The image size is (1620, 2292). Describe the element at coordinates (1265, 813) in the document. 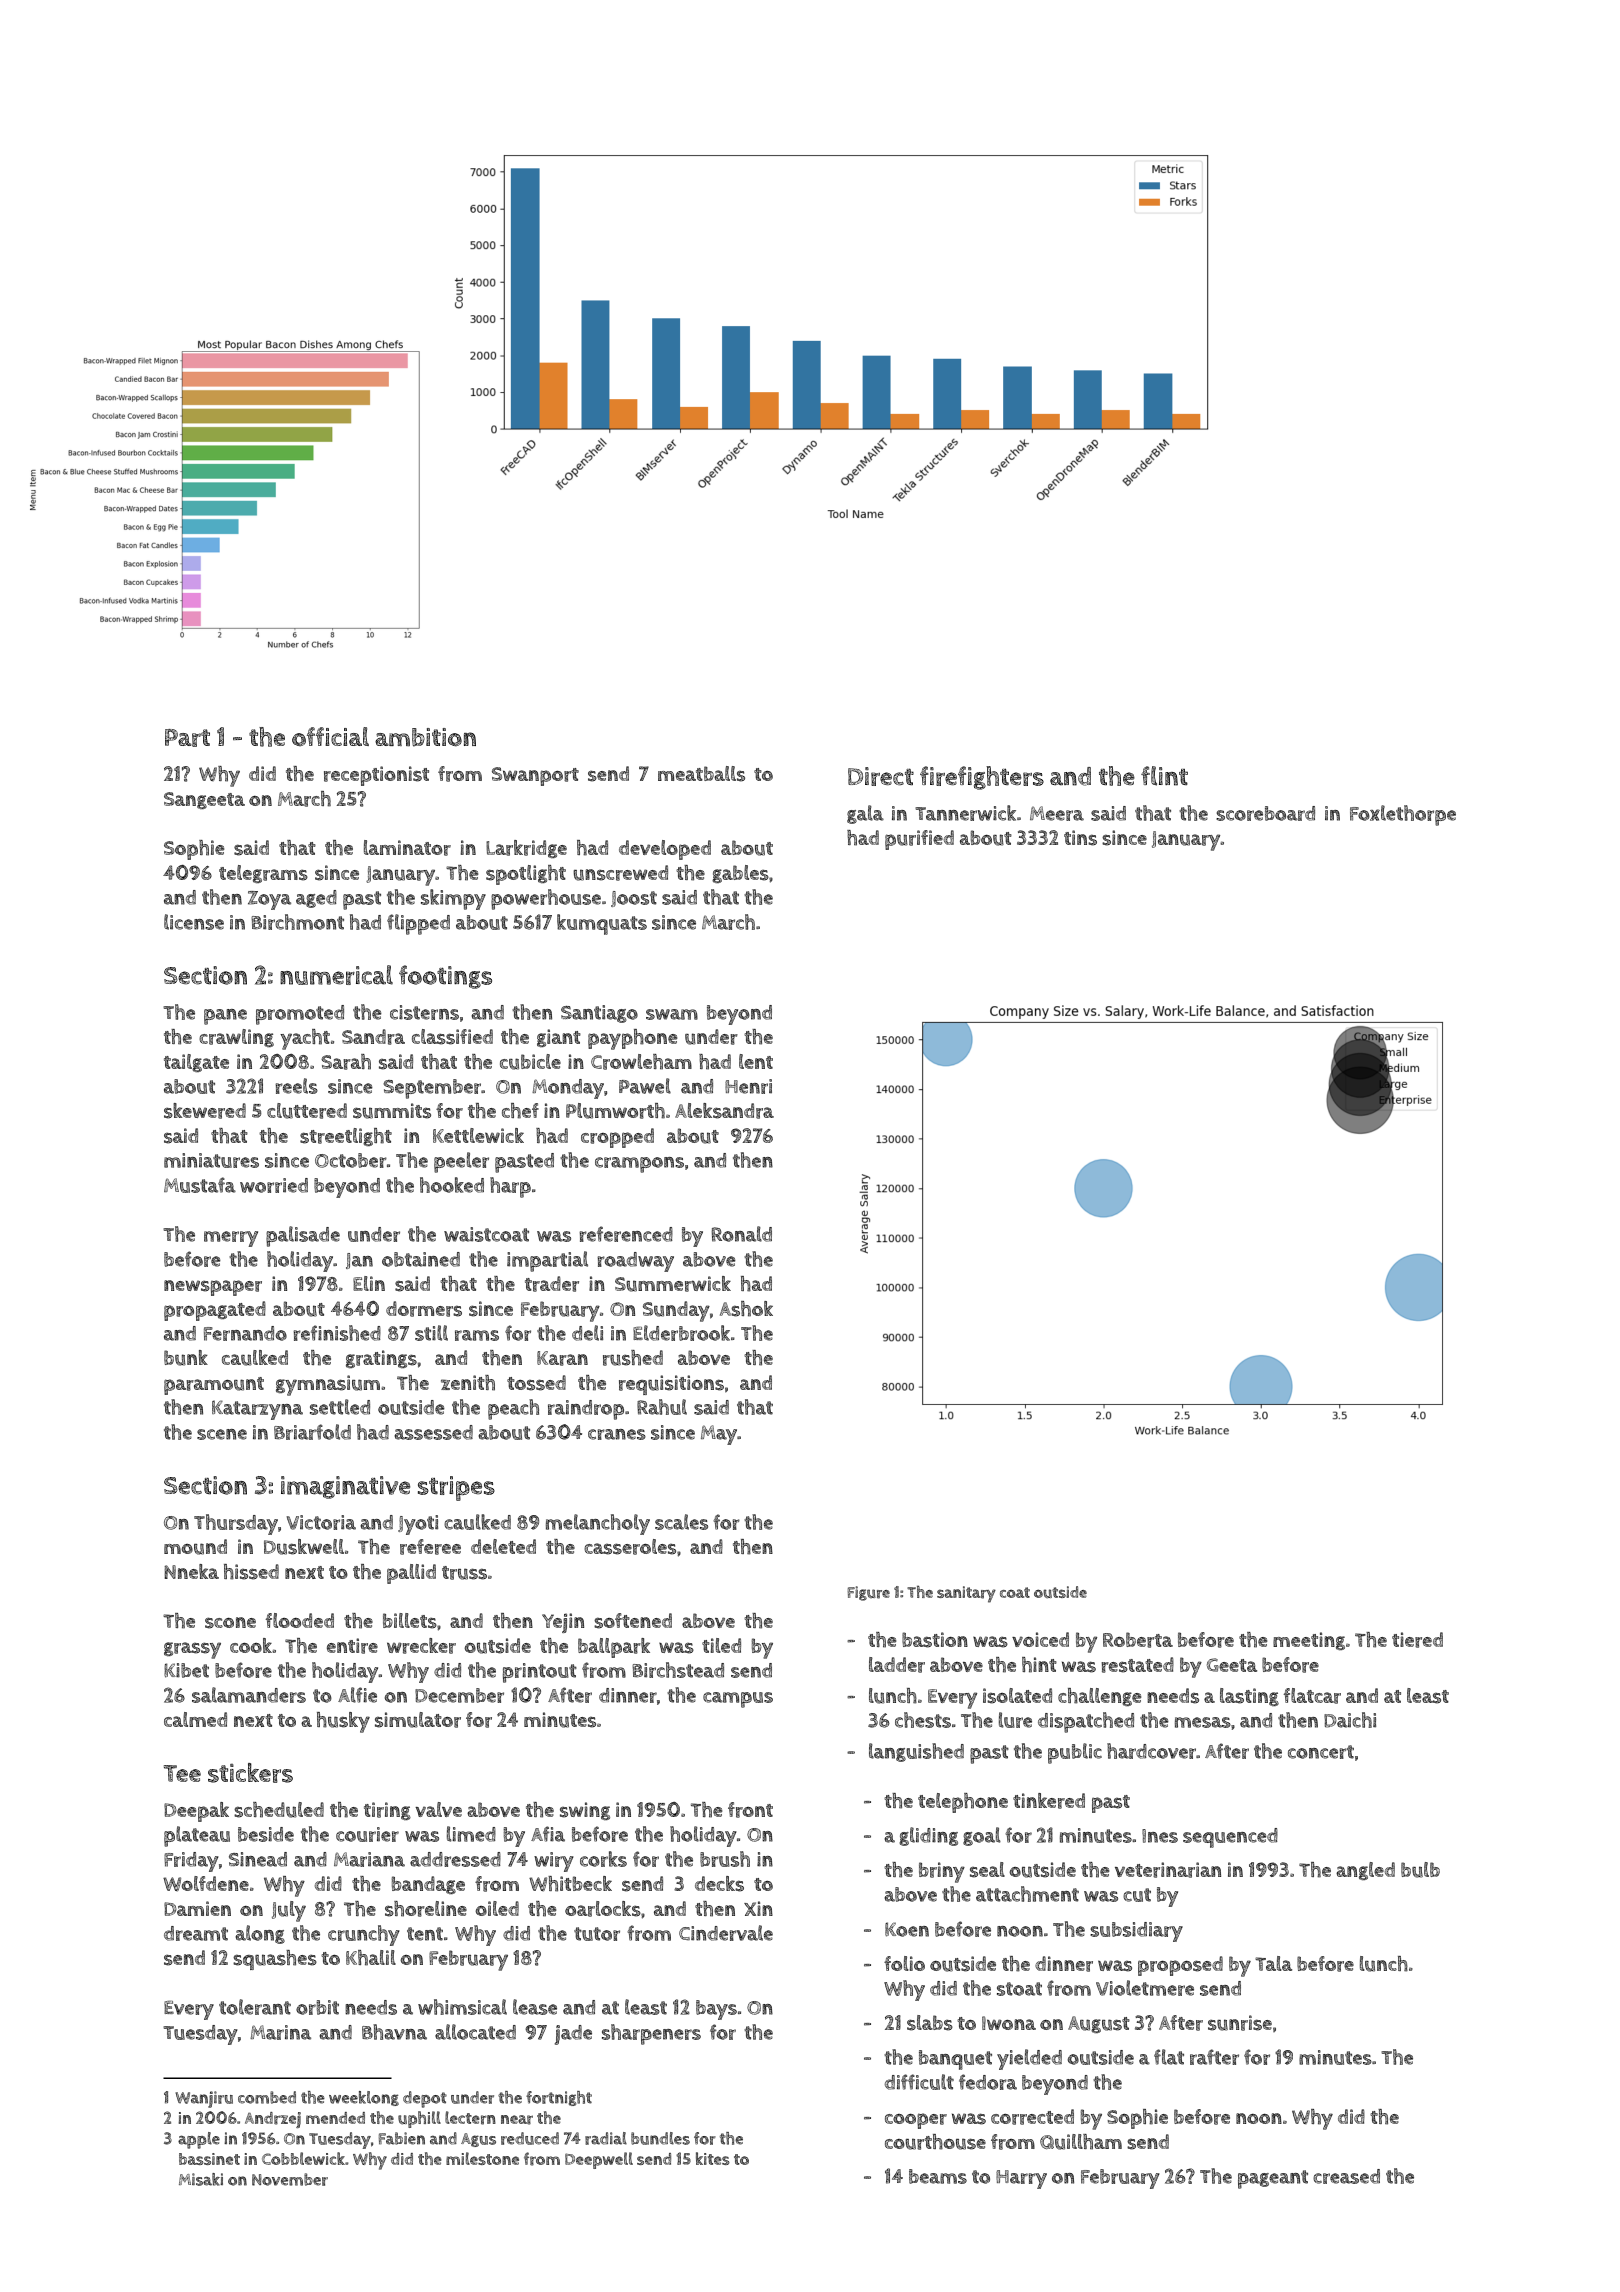

I see `scoreboard` at that location.
